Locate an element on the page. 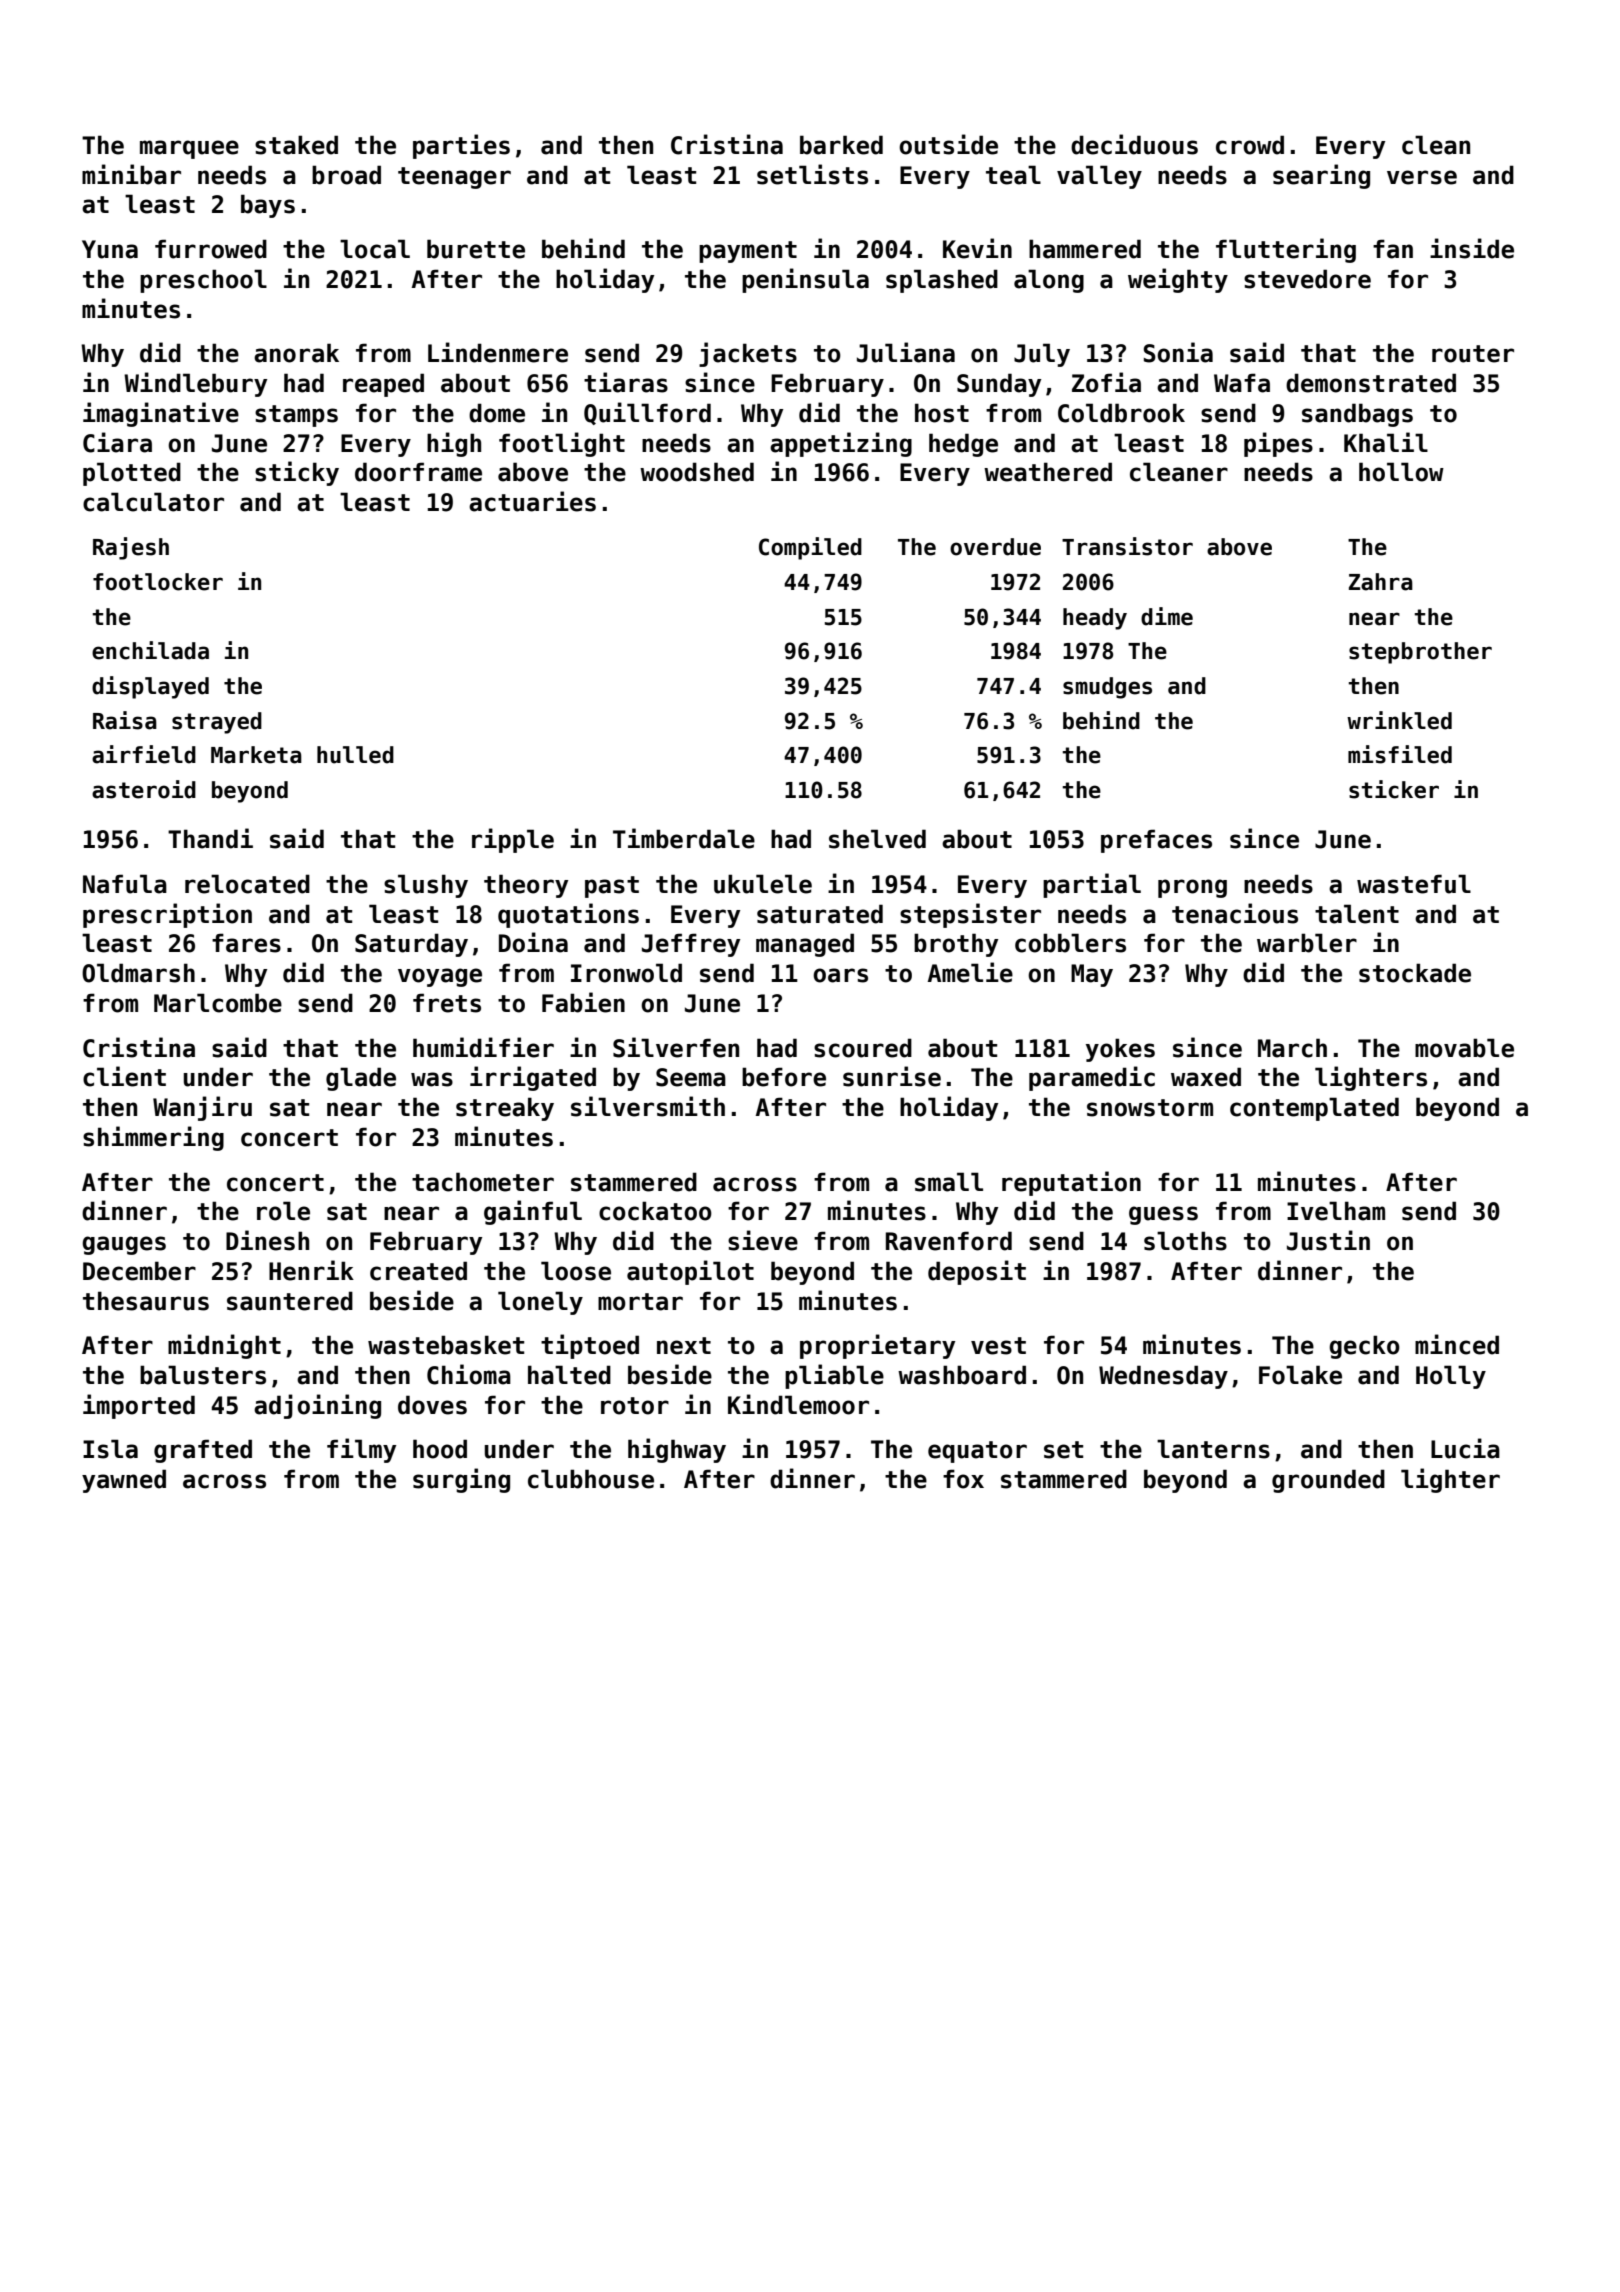 The image size is (1620, 2292). overdue is located at coordinates (995, 547).
